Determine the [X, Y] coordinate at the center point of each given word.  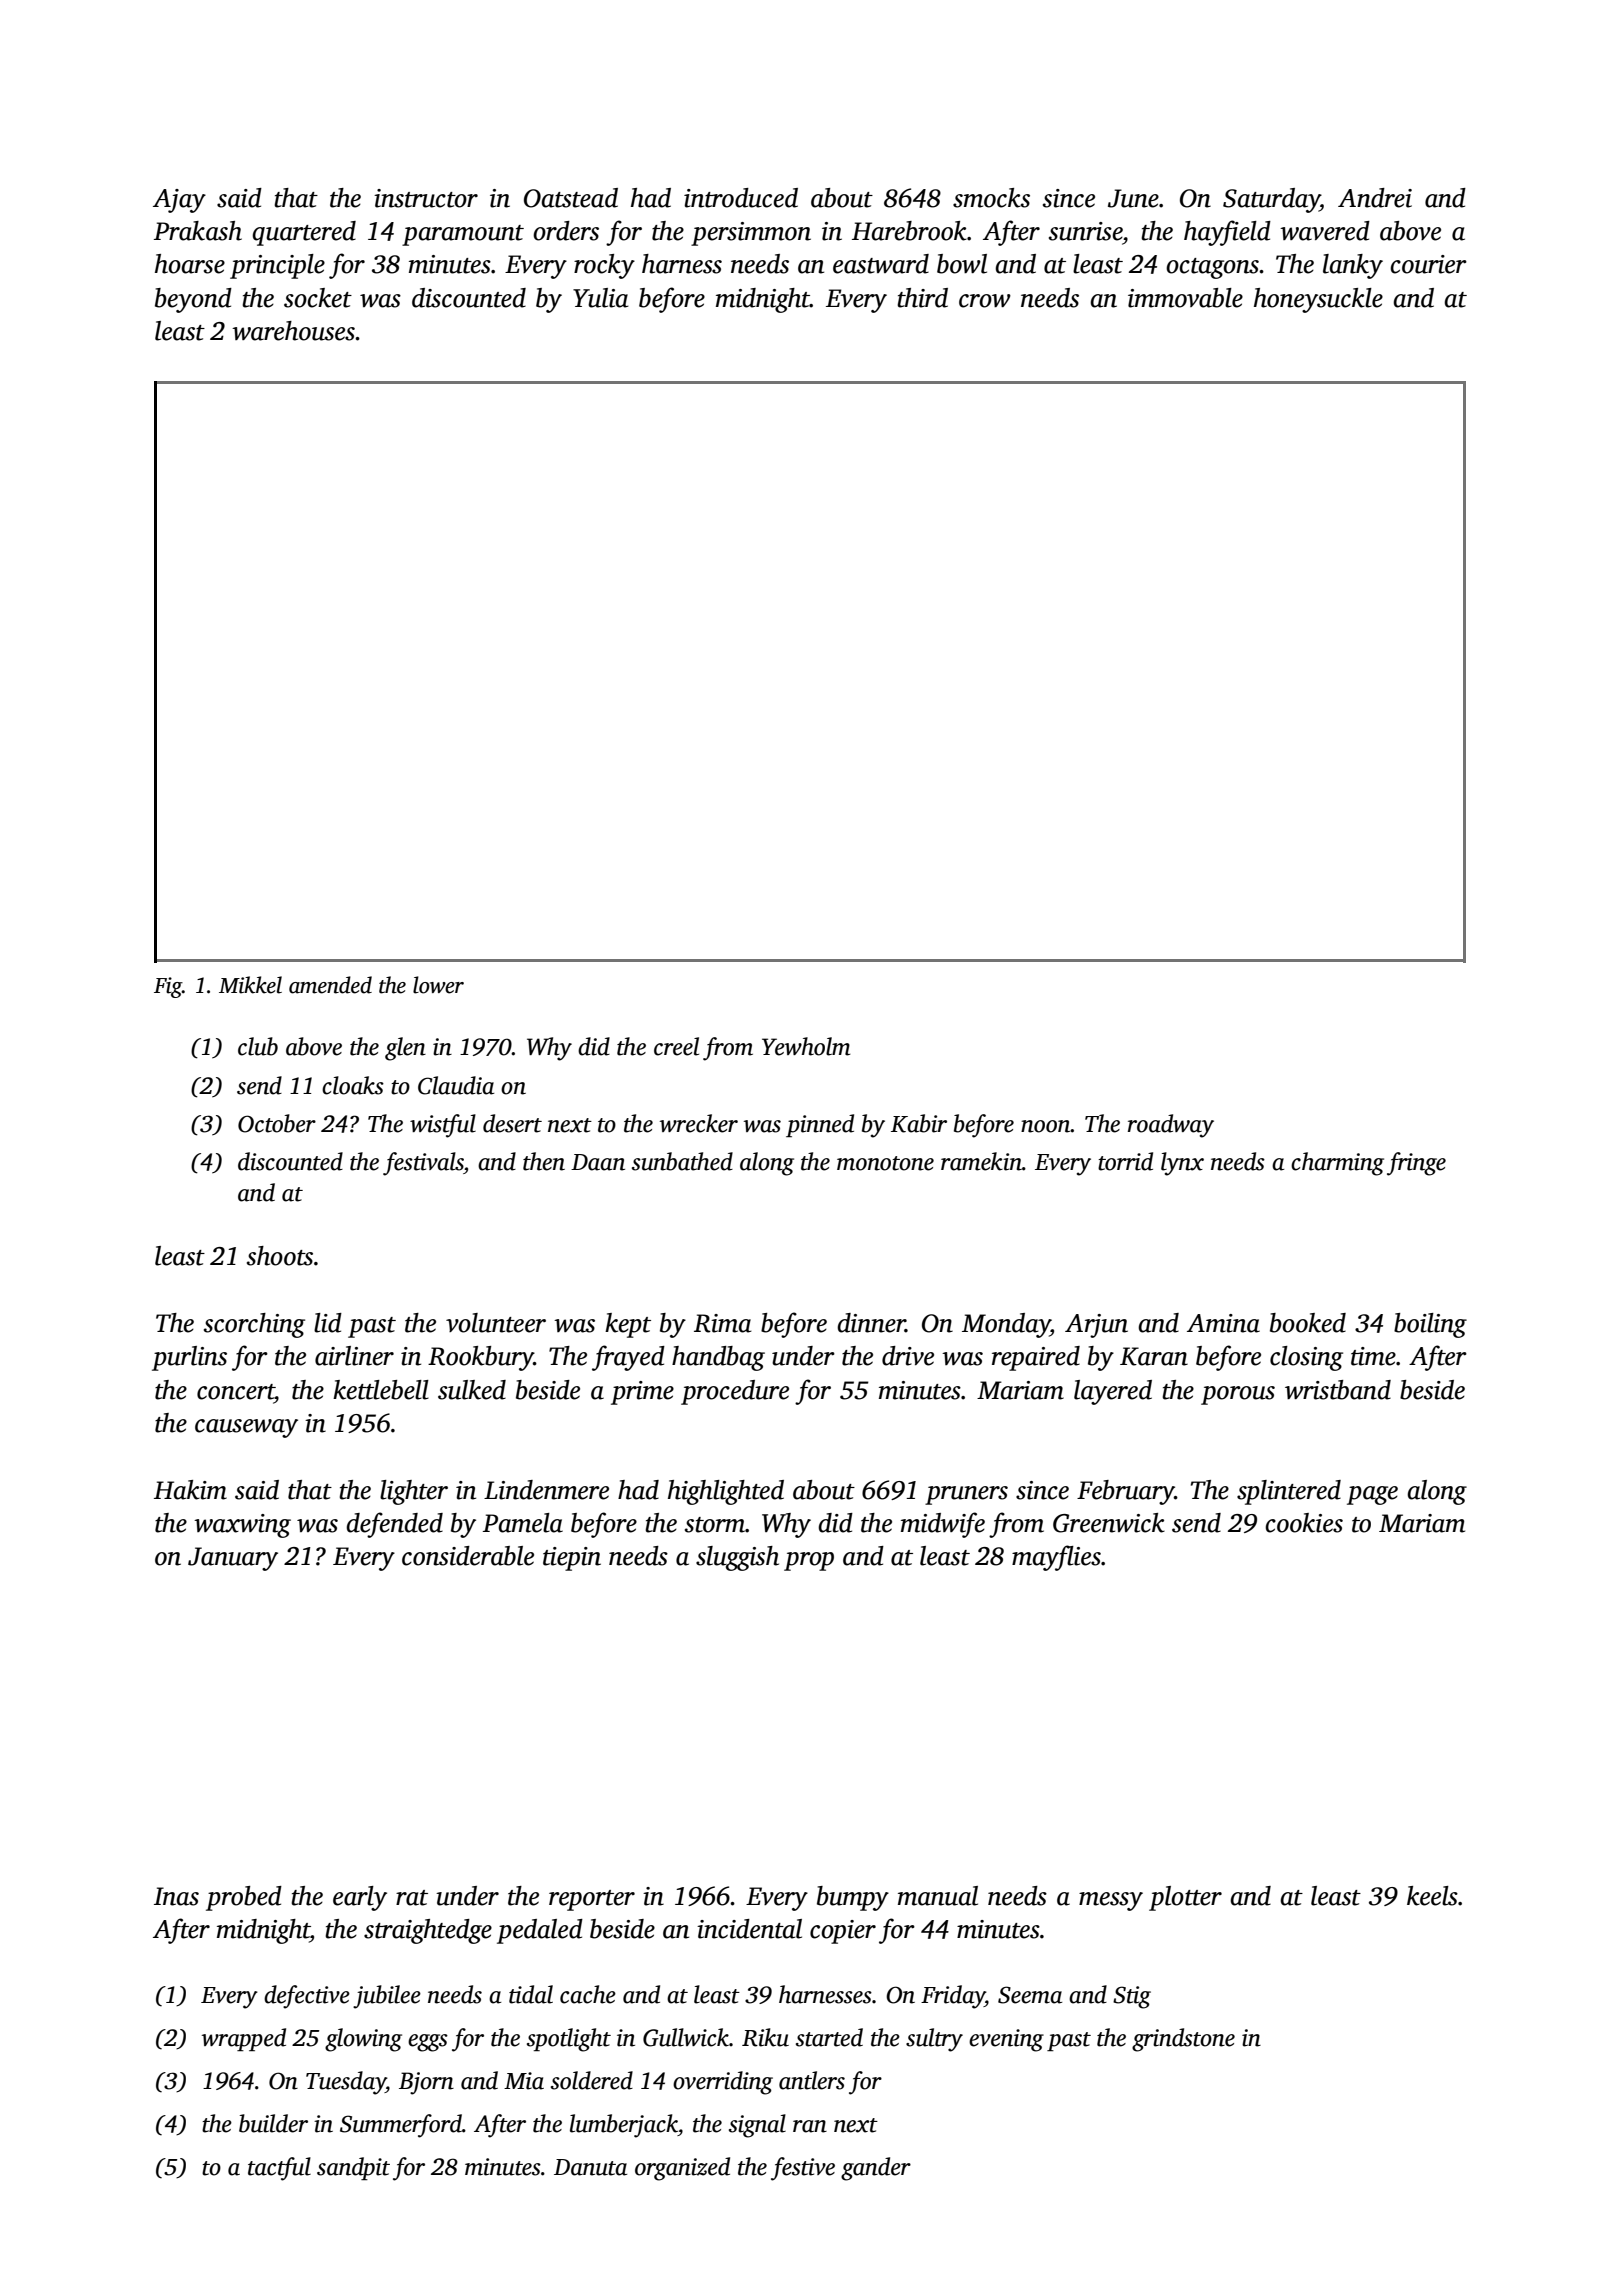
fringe [1416, 1164]
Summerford [401, 2126]
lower [438, 985]
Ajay [179, 201]
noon [1046, 1126]
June [1133, 198]
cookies [1304, 1523]
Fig [168, 987]
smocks [991, 198]
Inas [176, 1896]
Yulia [601, 298]
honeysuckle [1318, 300]
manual [938, 1896]
